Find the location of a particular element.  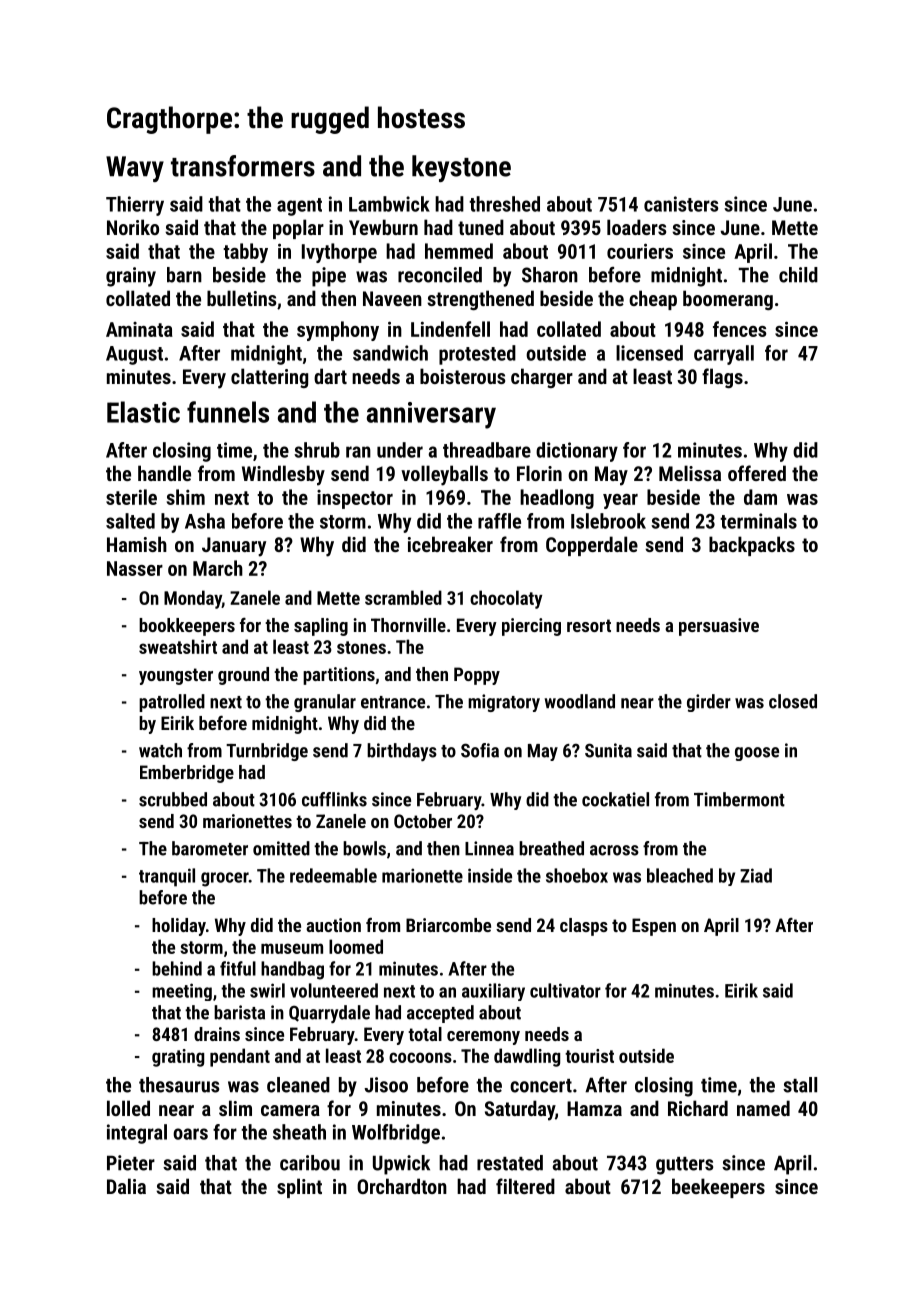

piercing is located at coordinates (531, 627).
